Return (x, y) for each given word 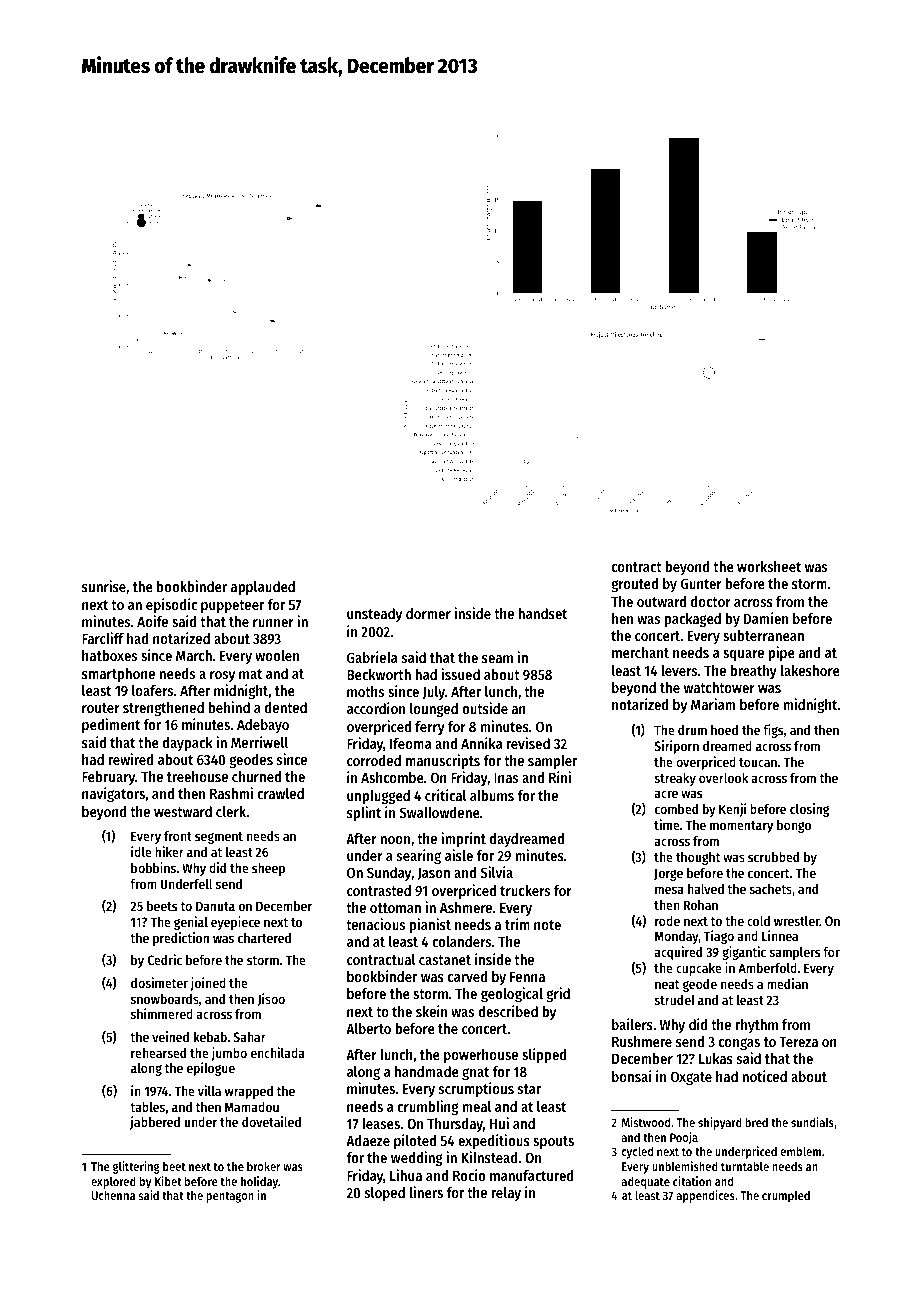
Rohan (701, 905)
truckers (525, 890)
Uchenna (113, 1195)
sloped (385, 1194)
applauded (263, 588)
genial (191, 923)
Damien (766, 618)
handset (542, 613)
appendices (705, 1196)
